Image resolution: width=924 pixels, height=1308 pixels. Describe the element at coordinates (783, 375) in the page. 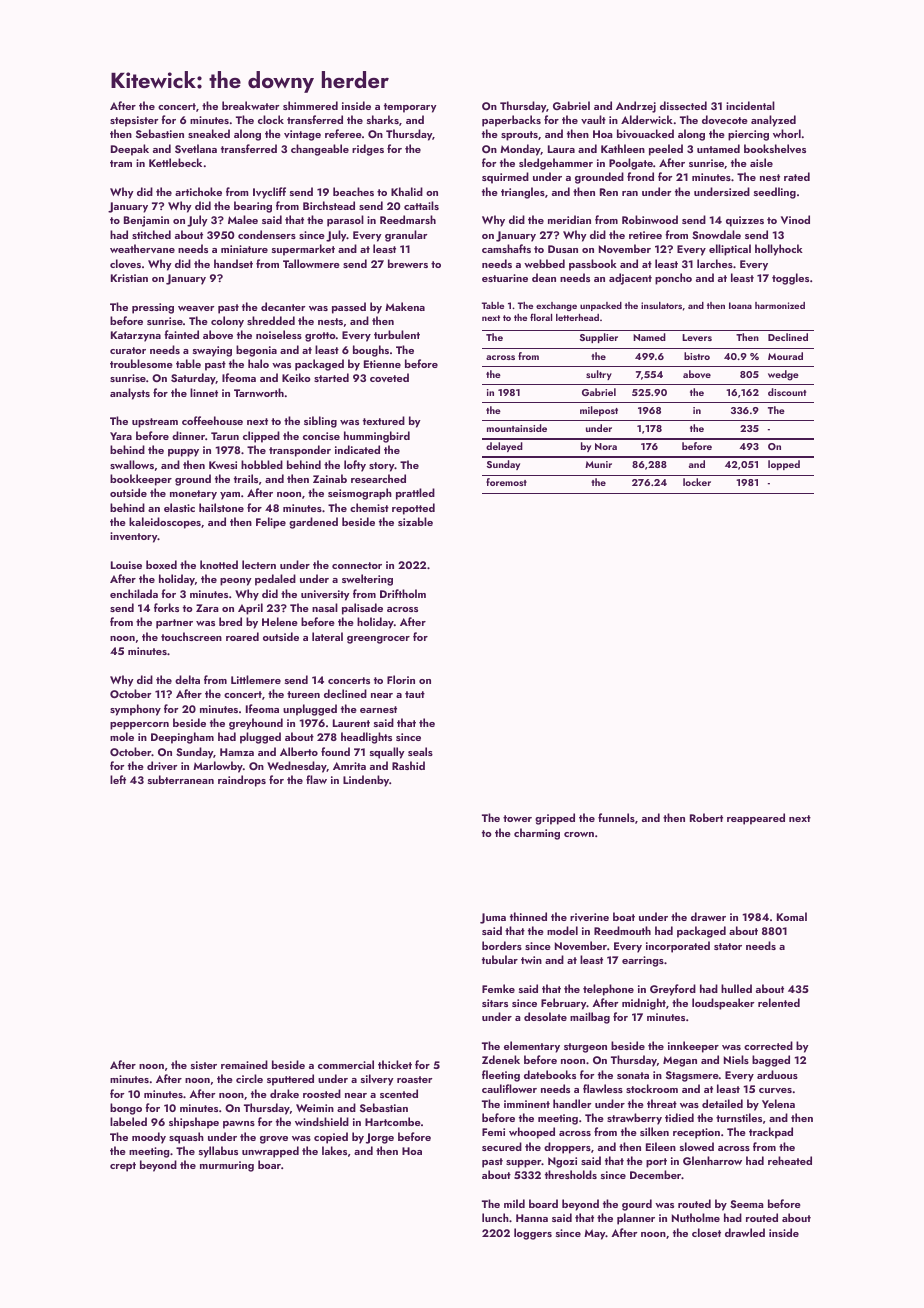

I see `wedge` at that location.
